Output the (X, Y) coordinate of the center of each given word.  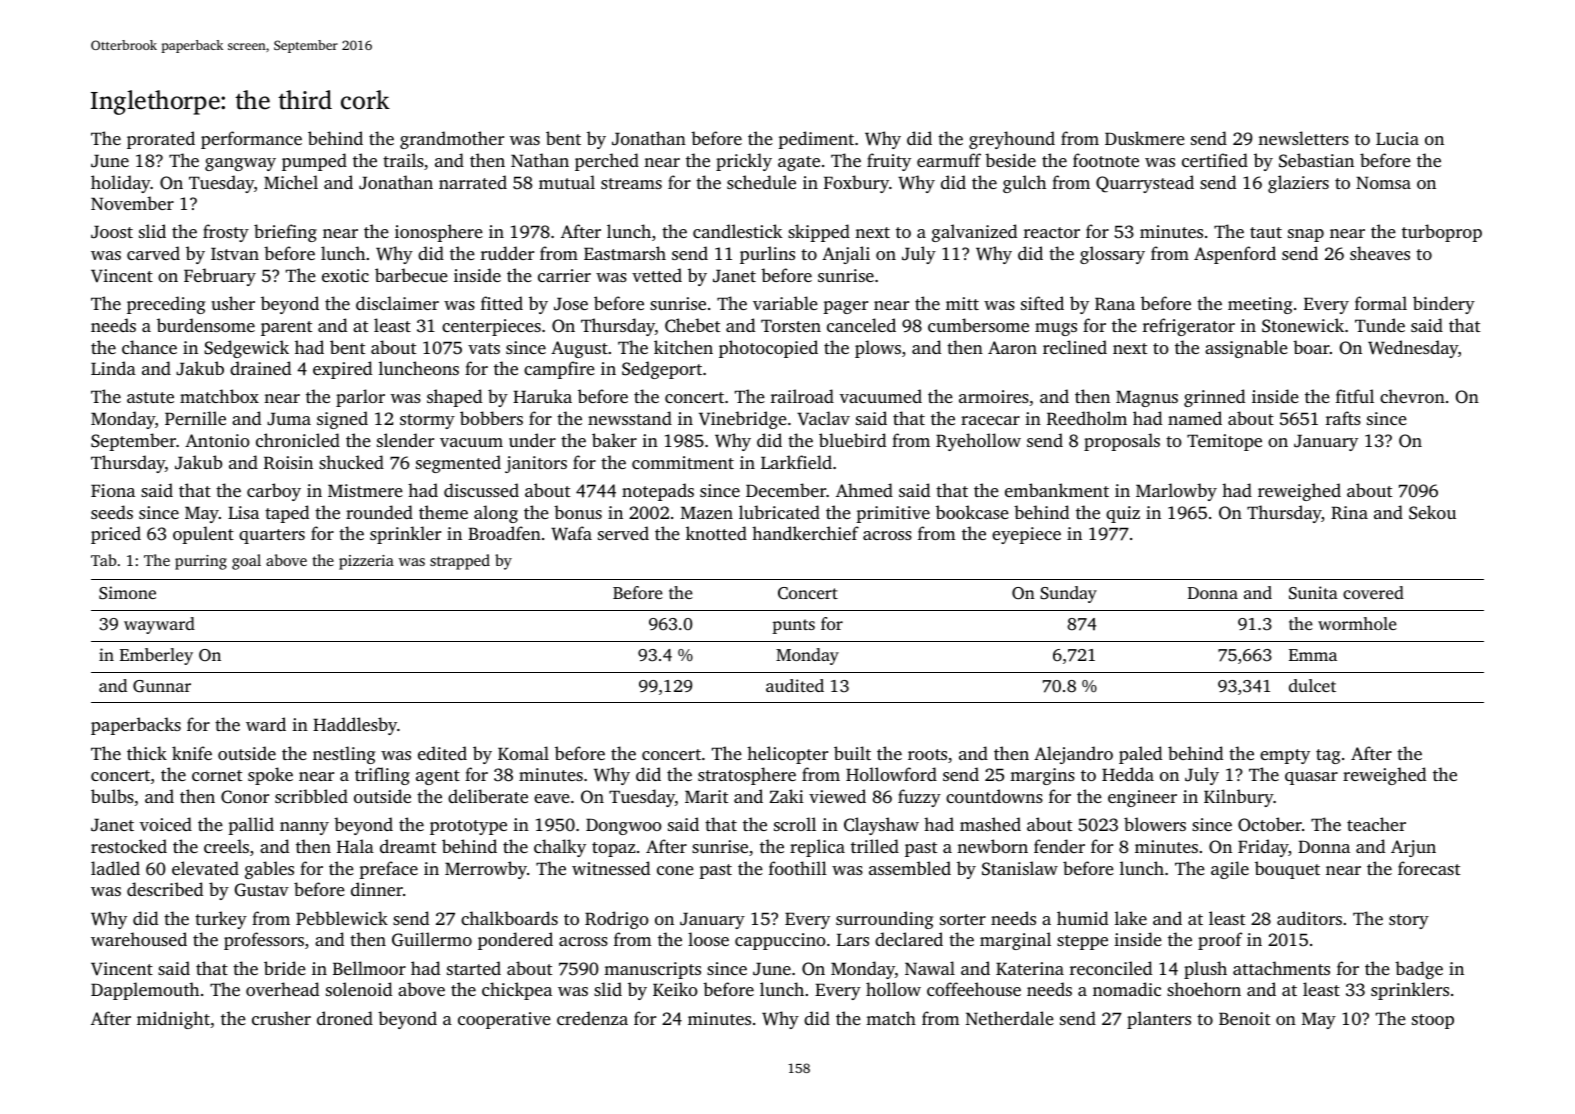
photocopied (768, 349)
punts (793, 626)
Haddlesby (355, 726)
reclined (1075, 347)
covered (1373, 592)
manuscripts (652, 970)
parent (286, 328)
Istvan (235, 253)
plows (878, 349)
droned (345, 1018)
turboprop (1442, 233)
